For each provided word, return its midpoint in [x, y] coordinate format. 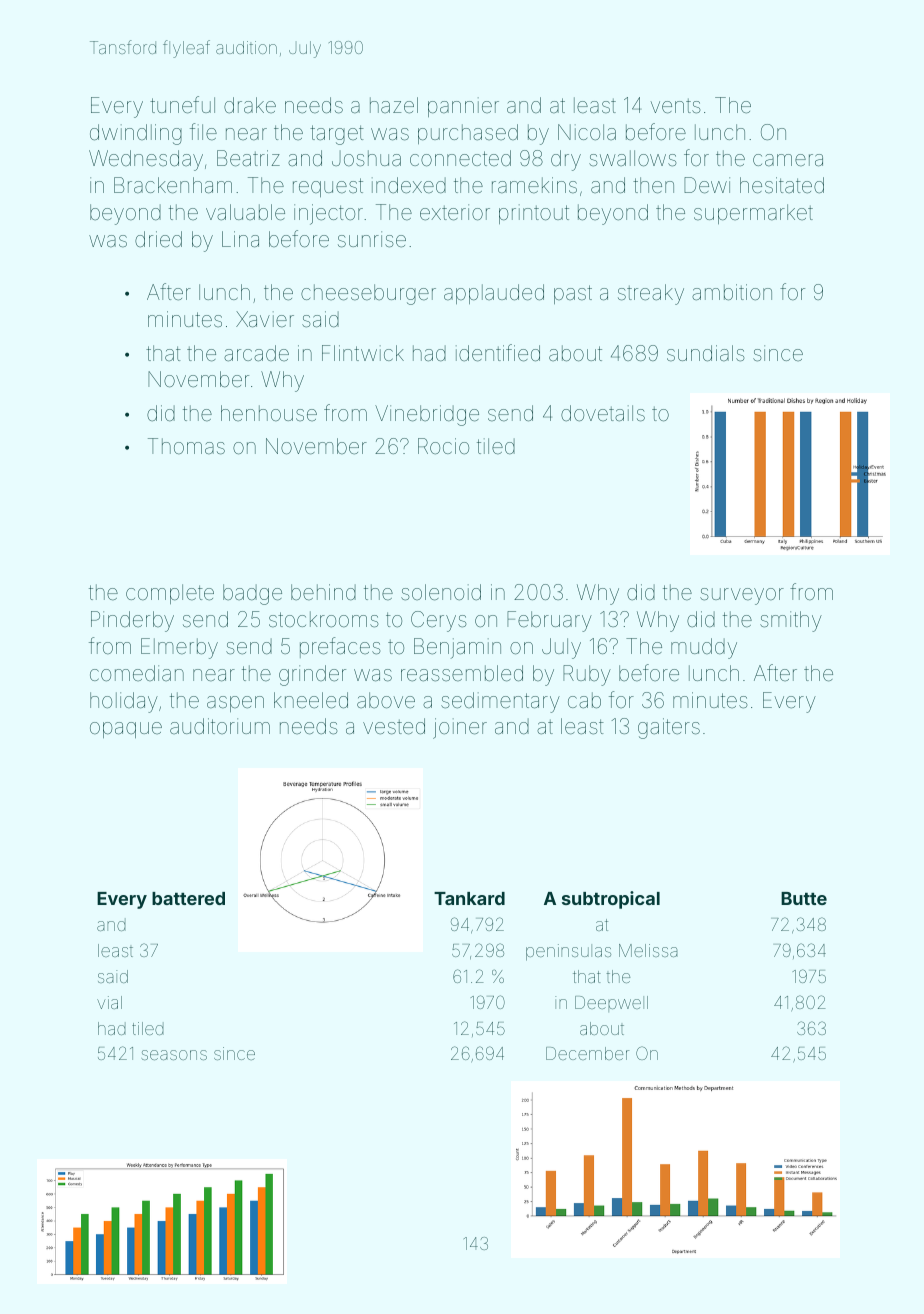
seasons [174, 1055]
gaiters [669, 728]
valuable [245, 212]
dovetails [603, 413]
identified [498, 353]
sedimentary [500, 702]
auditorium [220, 726]
